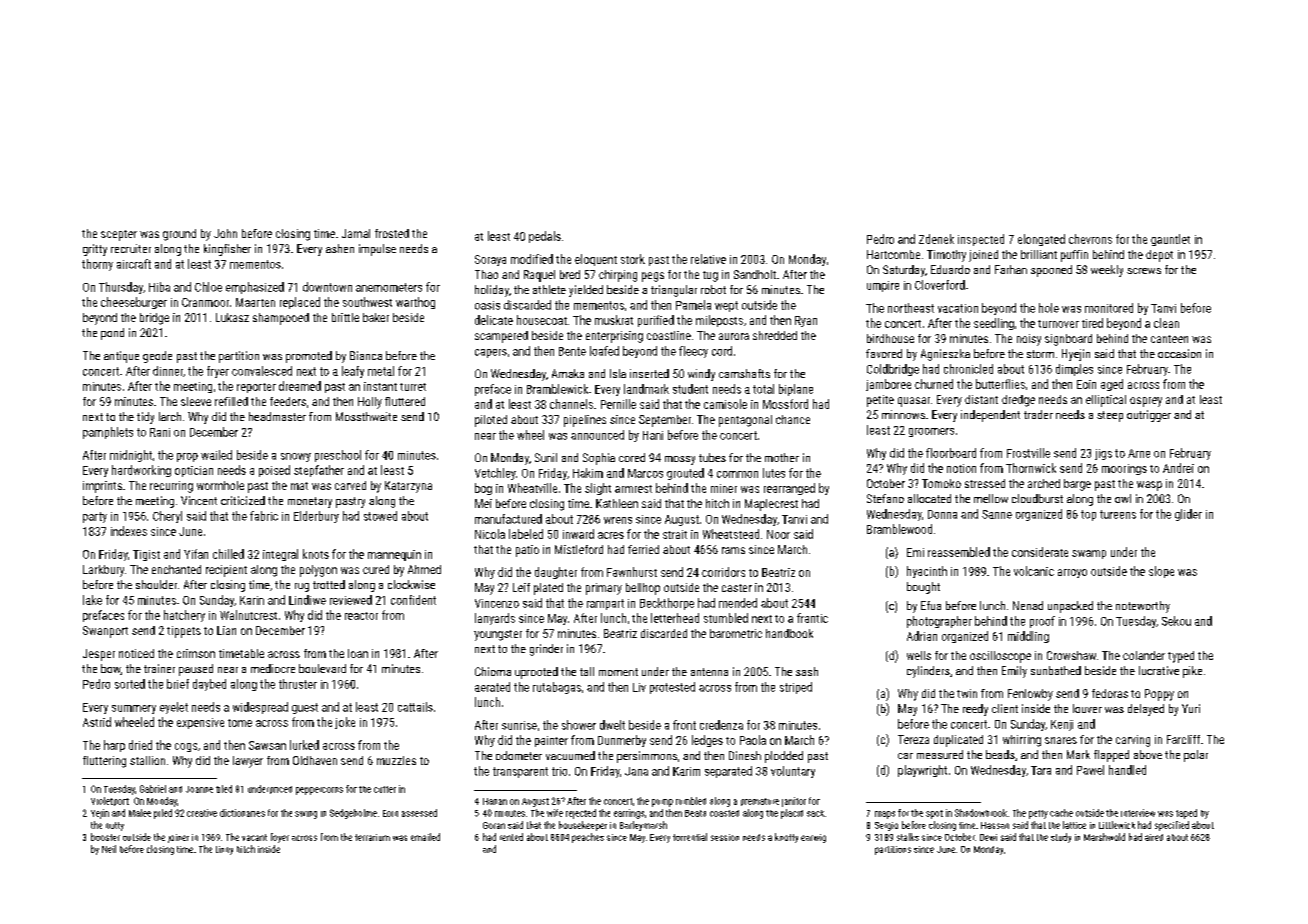 The height and width of the page is (924, 1308). Describe the element at coordinates (942, 514) in the page. I see `Donna` at that location.
